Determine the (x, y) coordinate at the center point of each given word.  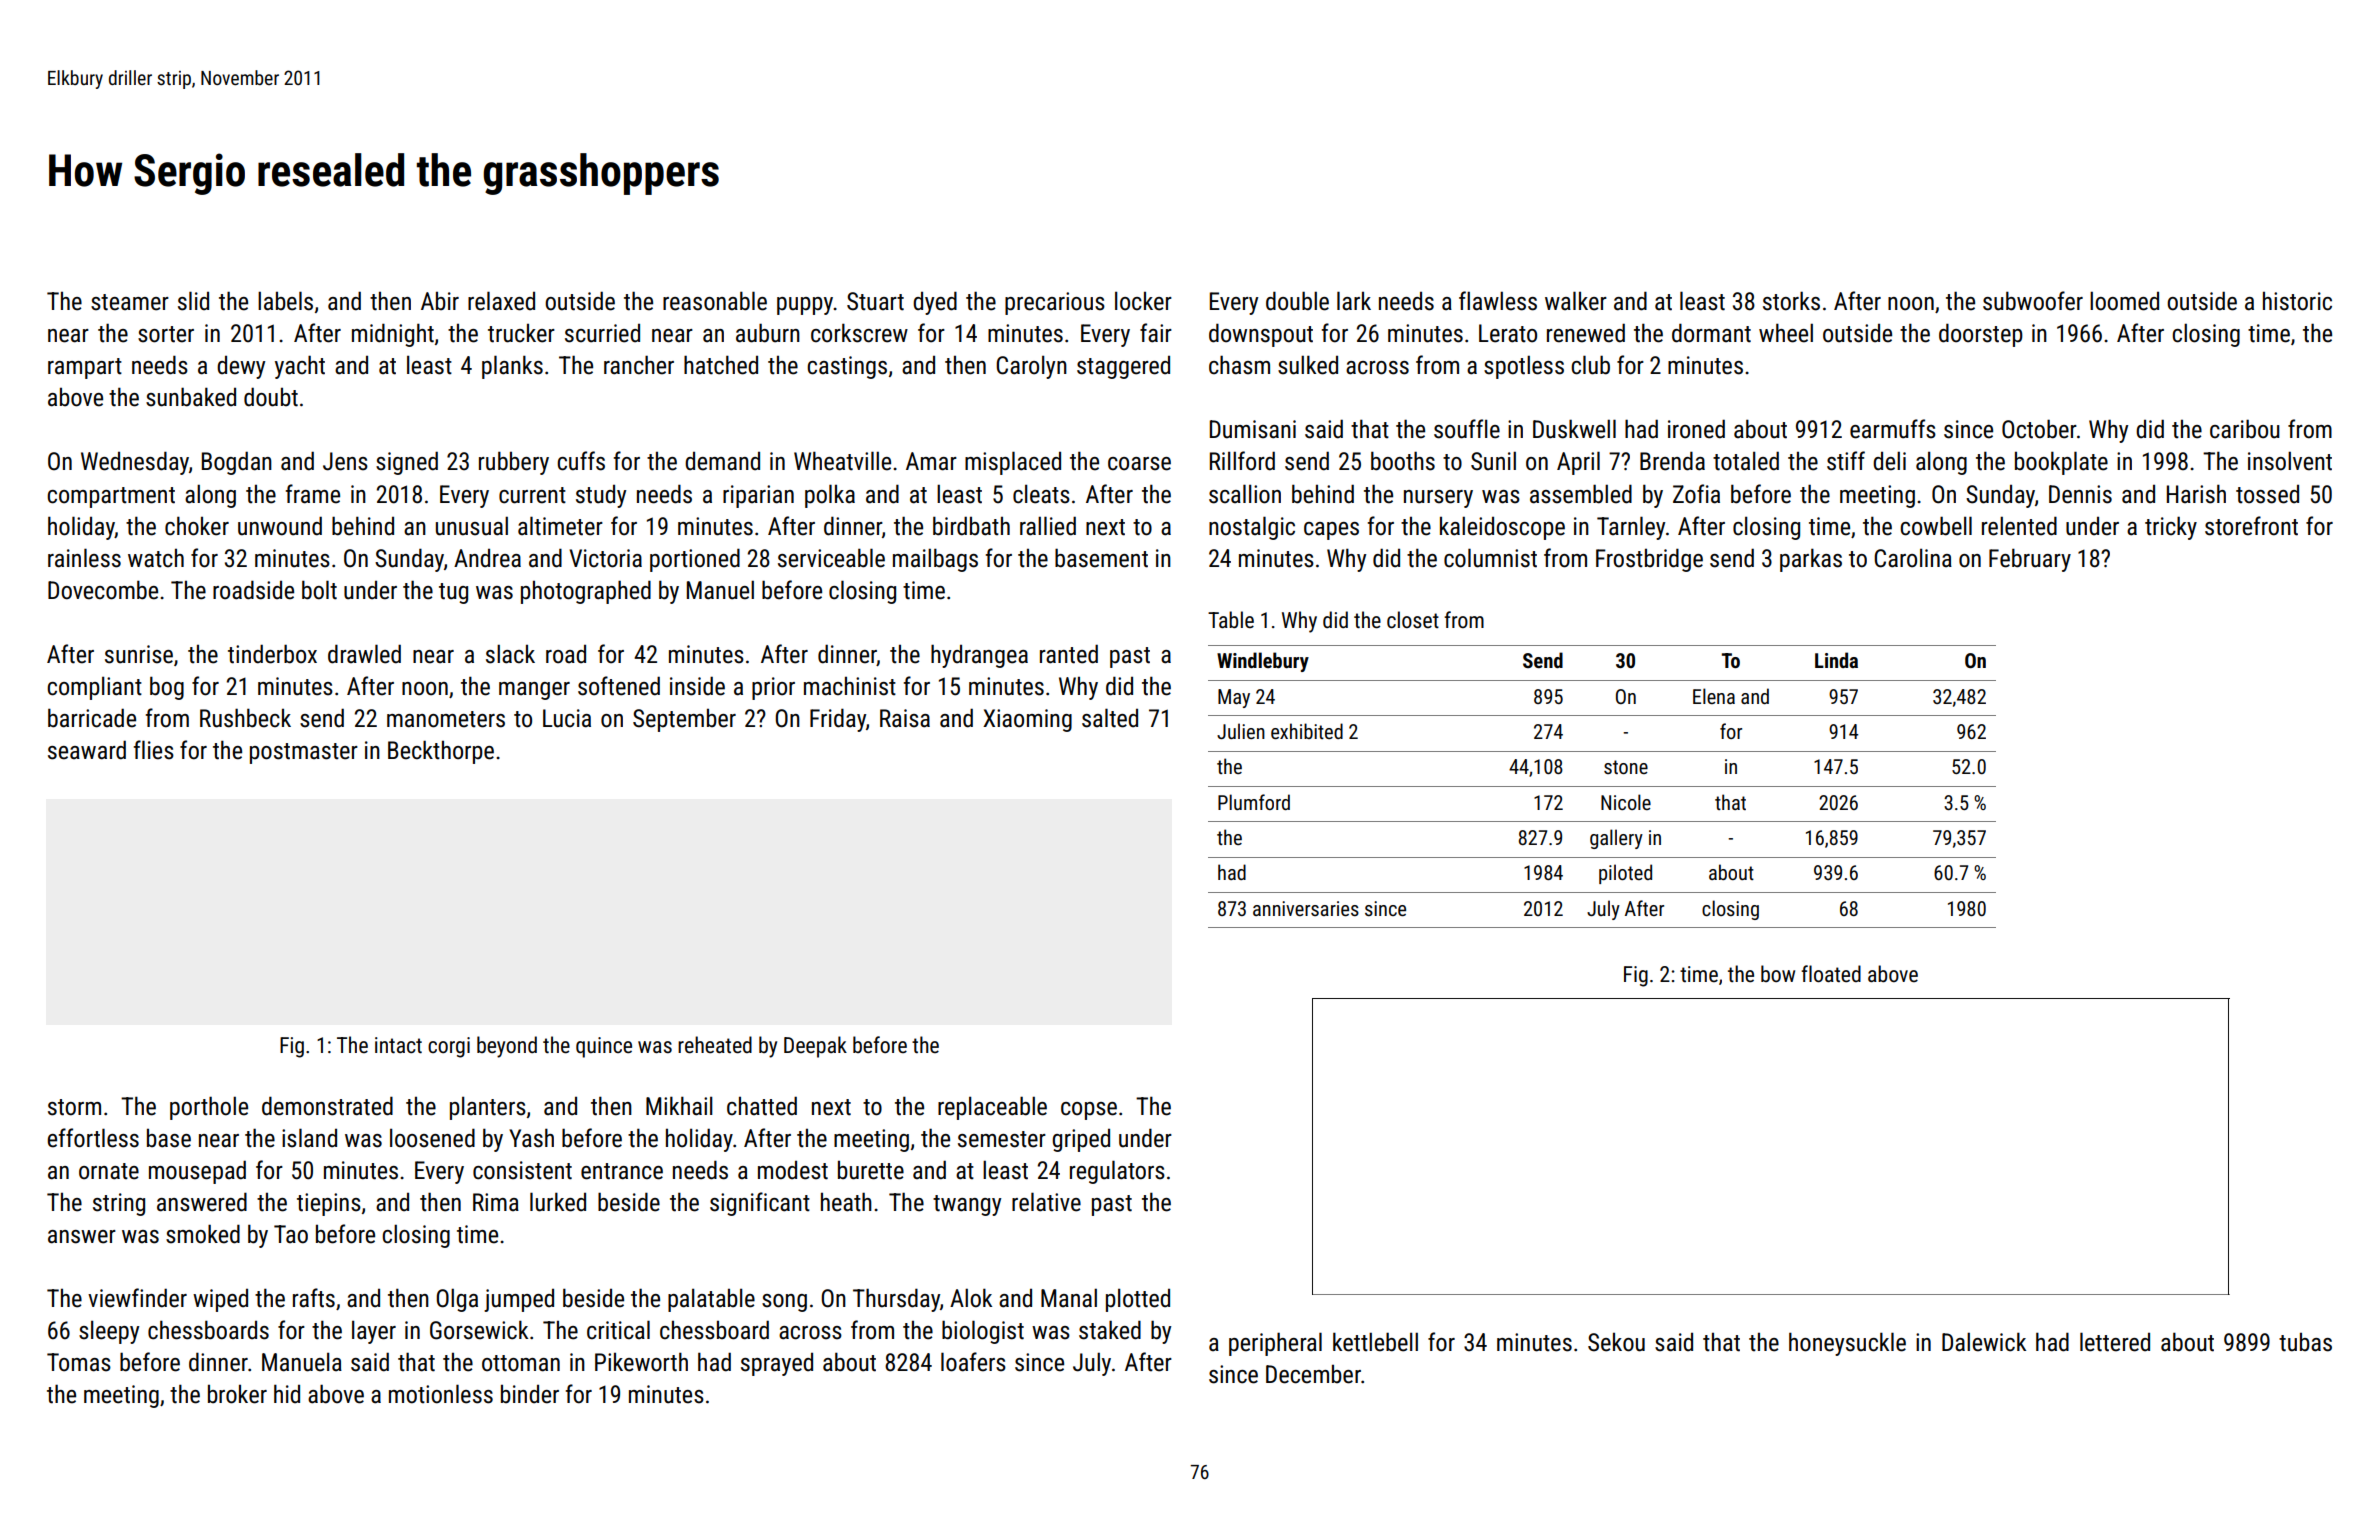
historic (2297, 301)
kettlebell (1375, 1342)
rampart (85, 368)
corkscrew (859, 333)
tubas (2305, 1342)
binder (530, 1394)
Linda (1836, 660)
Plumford (1254, 802)
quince (604, 1047)
